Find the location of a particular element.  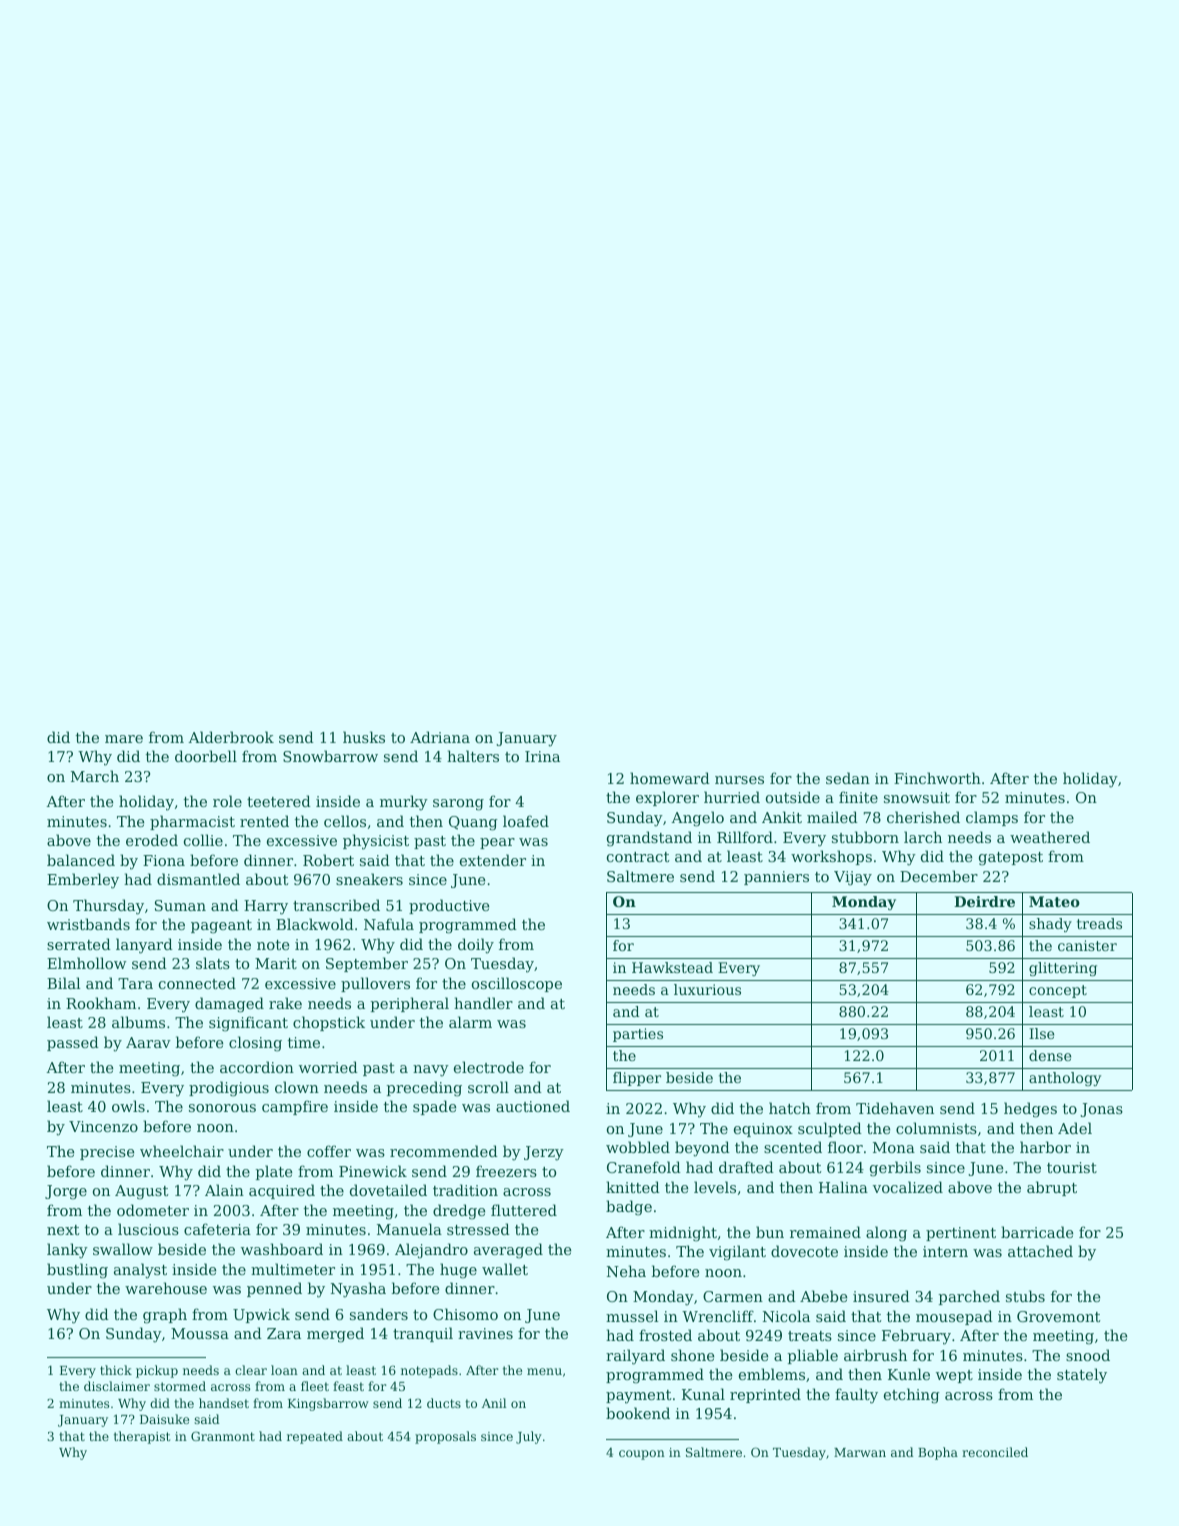

penned is located at coordinates (274, 1289).
